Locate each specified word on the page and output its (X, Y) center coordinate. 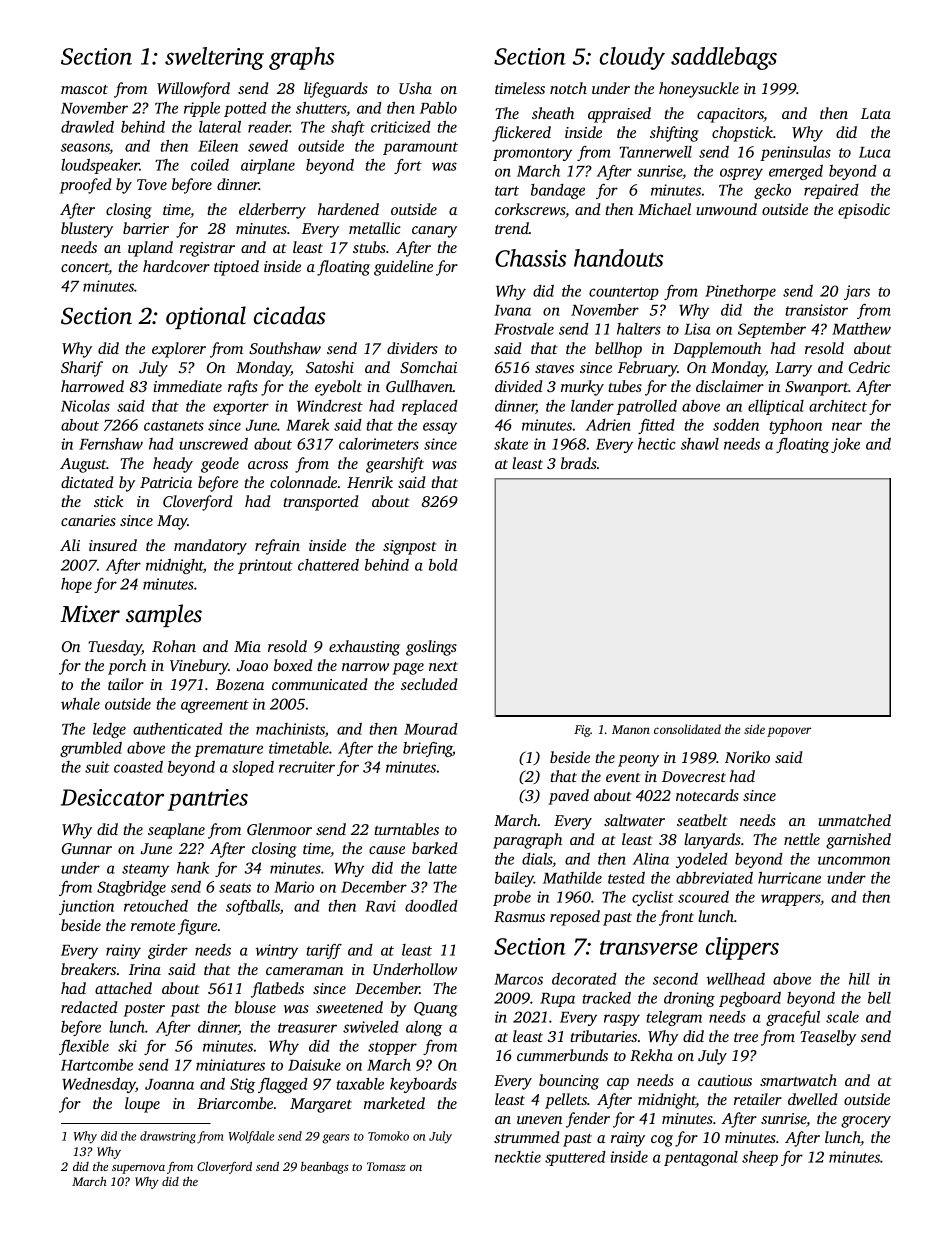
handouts (618, 258)
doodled (431, 906)
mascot (84, 89)
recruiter (307, 767)
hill (859, 979)
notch (568, 88)
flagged (283, 1085)
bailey (514, 879)
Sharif (82, 369)
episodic (864, 211)
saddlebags (724, 58)
